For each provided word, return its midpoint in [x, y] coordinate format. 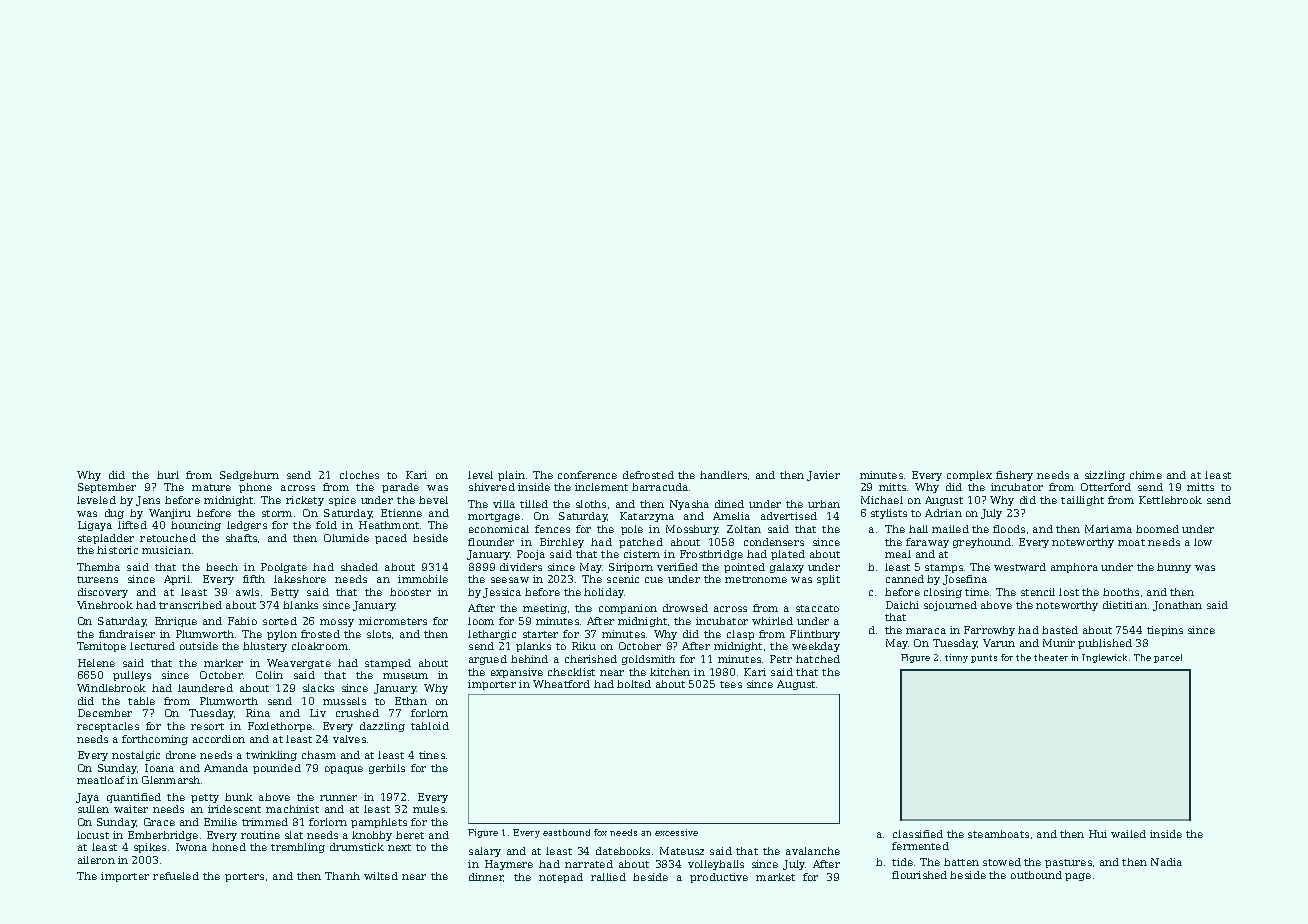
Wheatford [561, 684]
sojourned [950, 606]
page [1078, 877]
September [107, 488]
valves [349, 739]
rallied [608, 877]
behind [529, 659]
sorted [280, 621]
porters [244, 877]
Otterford [1106, 487]
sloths [591, 504]
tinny [956, 658]
